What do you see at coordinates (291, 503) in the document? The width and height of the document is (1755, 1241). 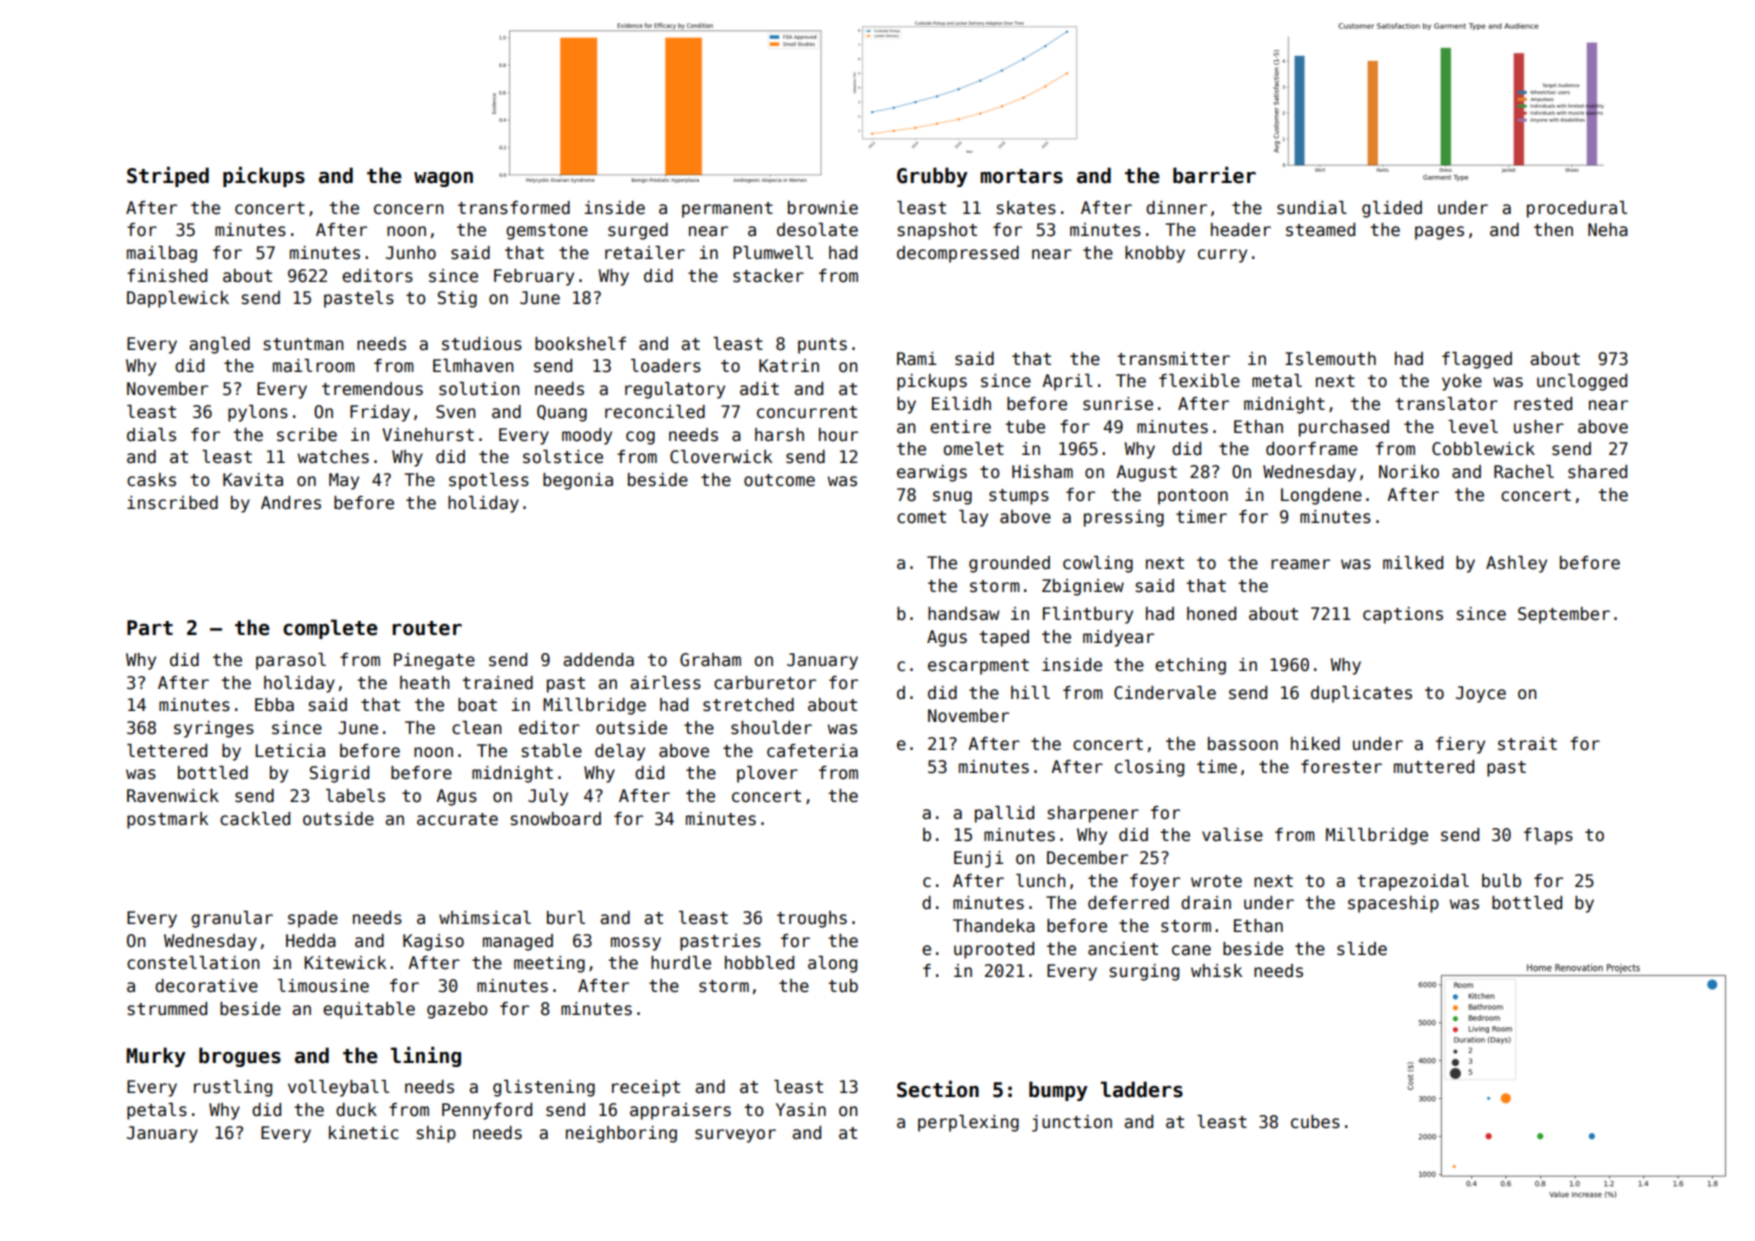 I see `Andres` at bounding box center [291, 503].
